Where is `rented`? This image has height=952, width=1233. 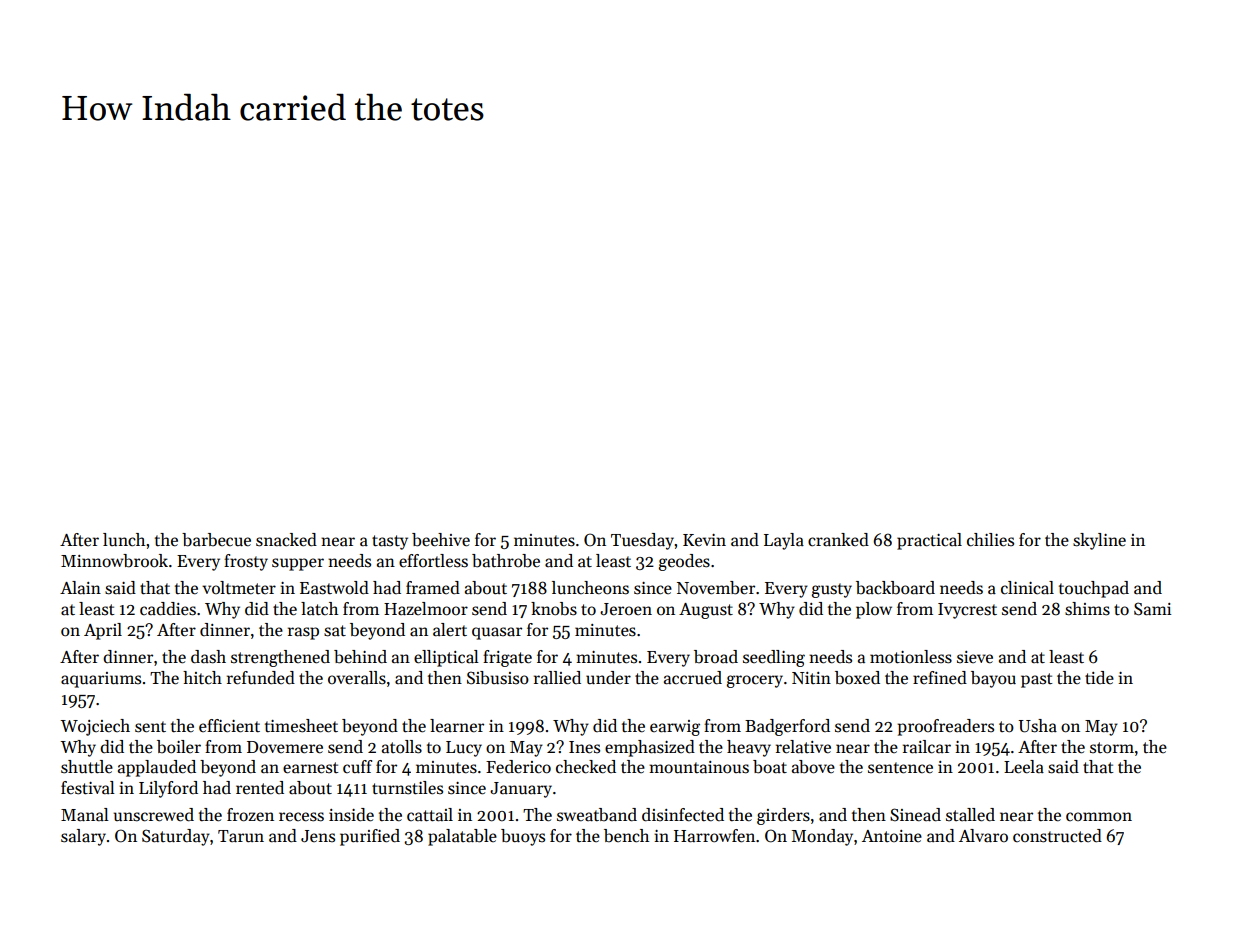
rented is located at coordinates (260, 788).
